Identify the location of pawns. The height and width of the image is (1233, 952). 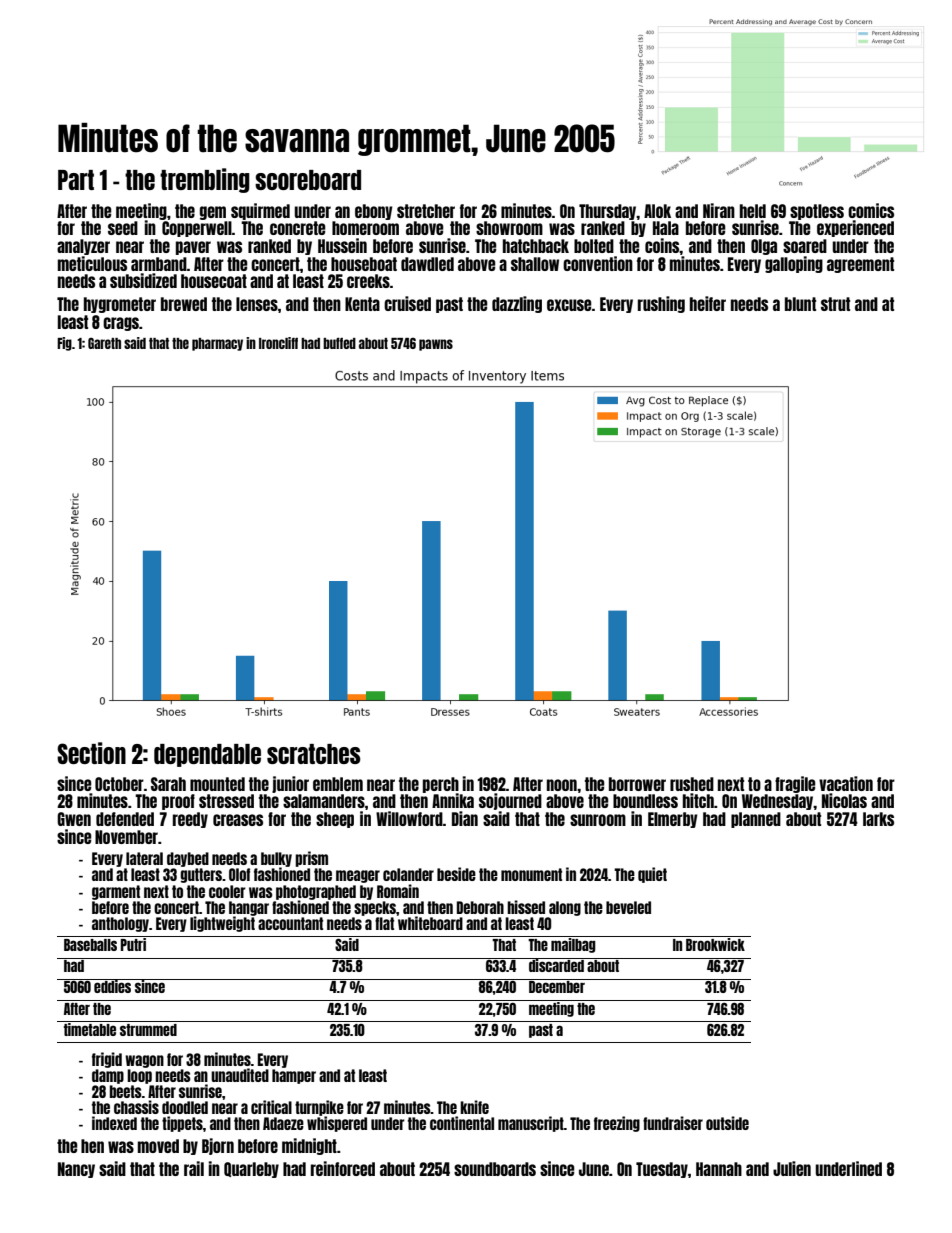
(436, 345).
